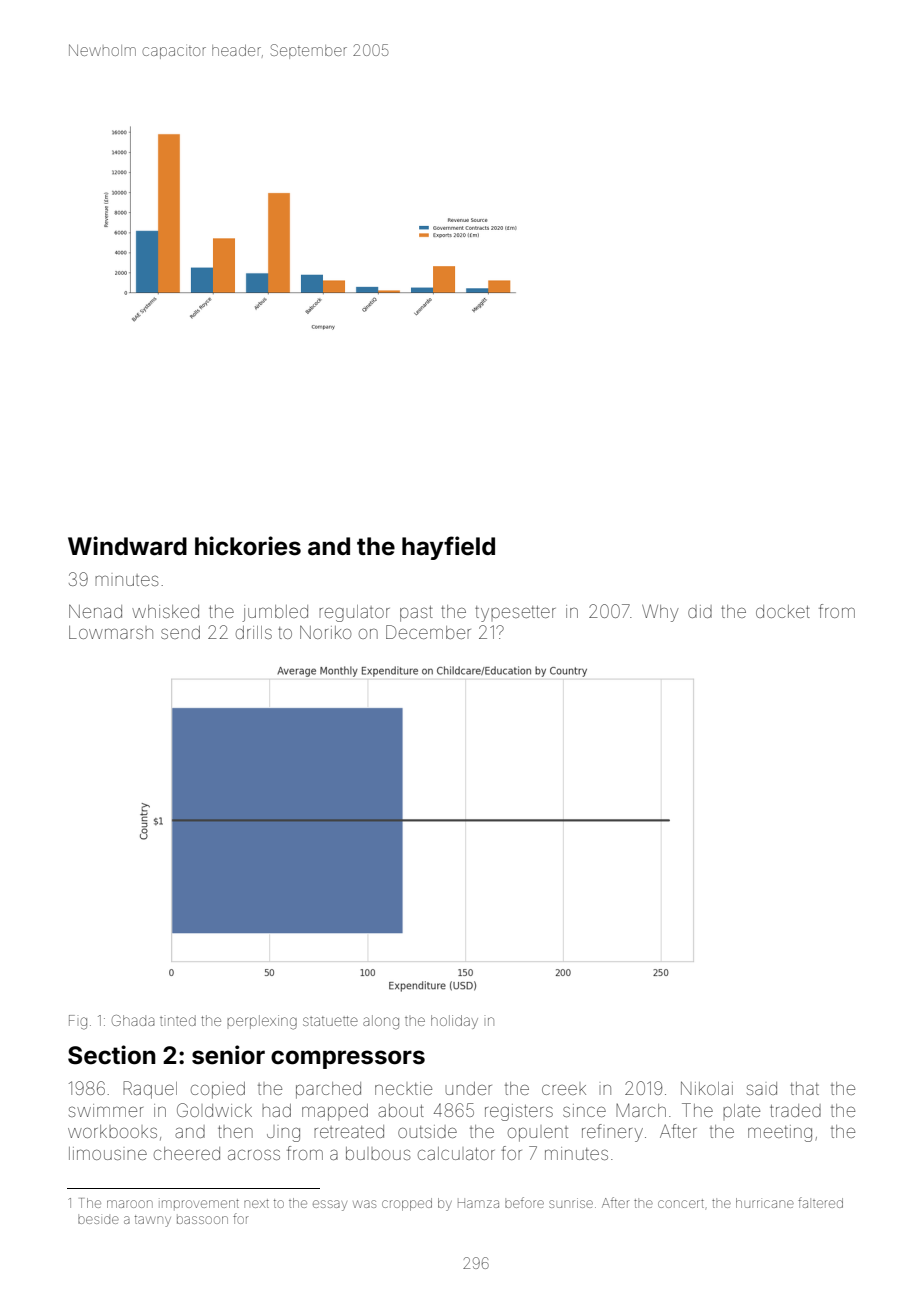  Describe the element at coordinates (454, 1022) in the image. I see `holiday` at that location.
